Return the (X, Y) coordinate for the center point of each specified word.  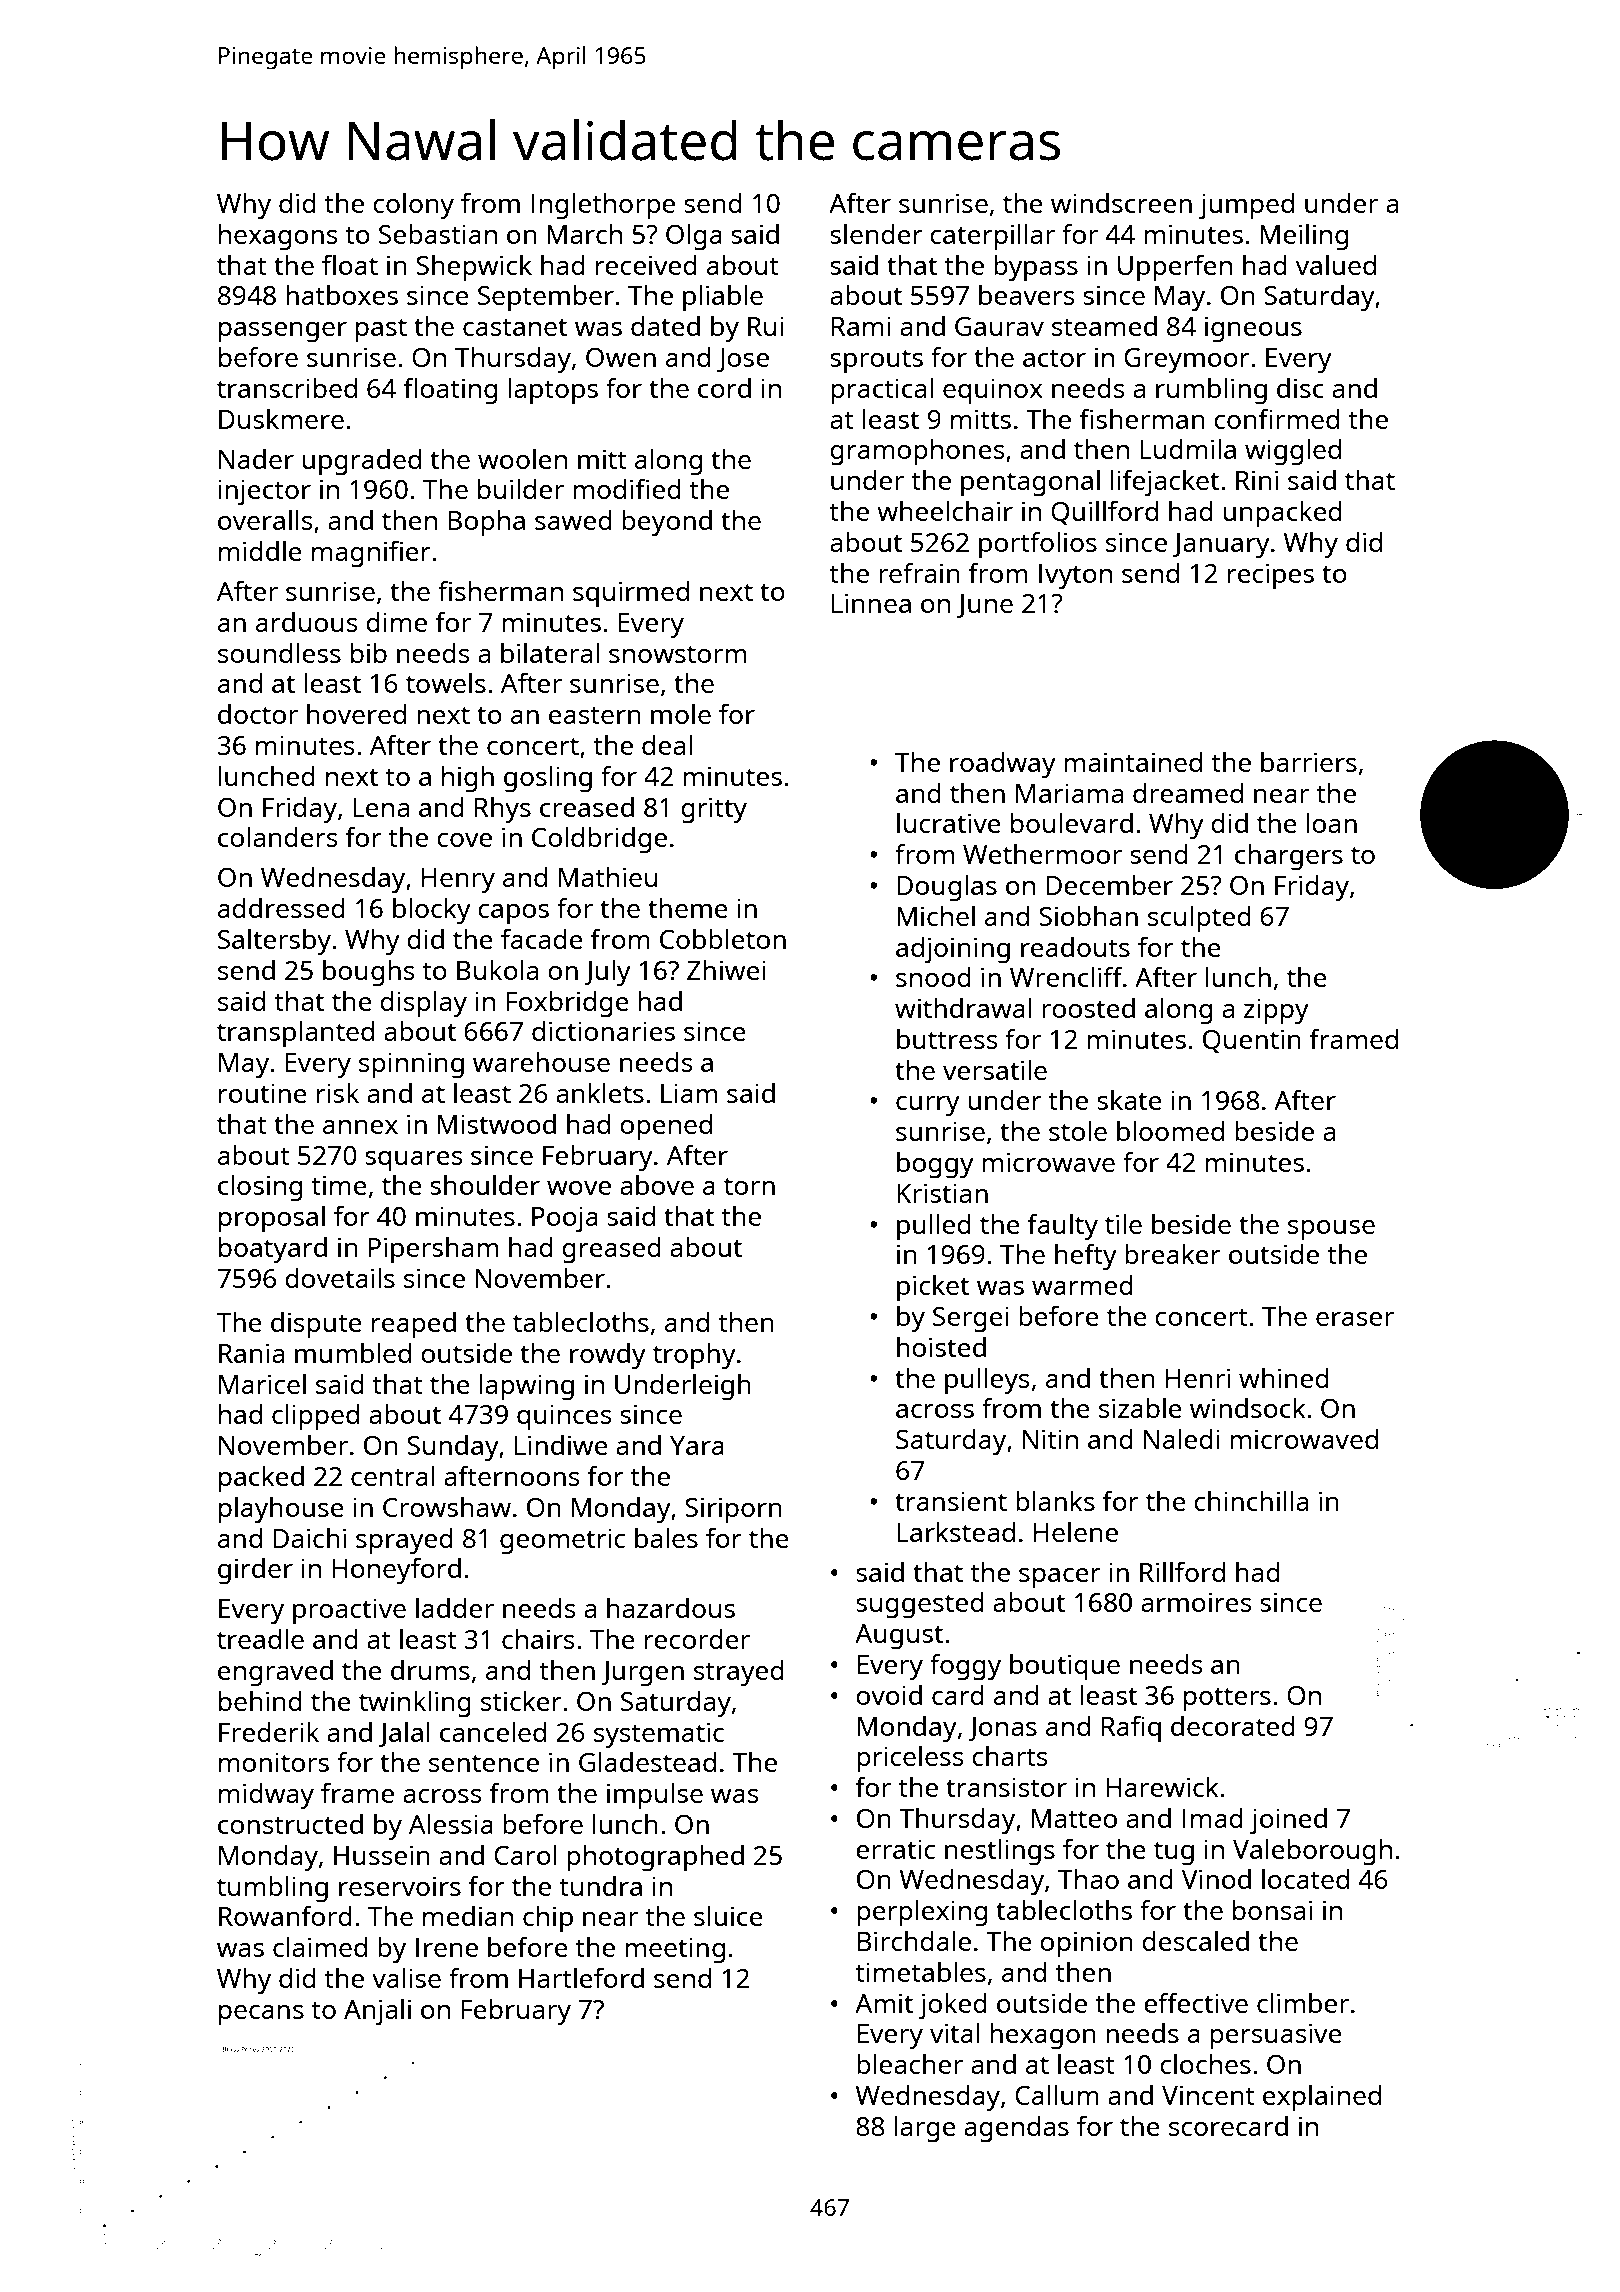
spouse (1331, 1230)
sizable (1140, 1408)
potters (1227, 1699)
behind (260, 1701)
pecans (261, 2015)
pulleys (987, 1381)
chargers (1289, 857)
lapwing (527, 1387)
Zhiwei (726, 970)
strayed (739, 1673)
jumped (1246, 206)
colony (413, 206)
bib (369, 653)
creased (587, 807)
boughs (368, 973)
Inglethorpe (603, 206)
